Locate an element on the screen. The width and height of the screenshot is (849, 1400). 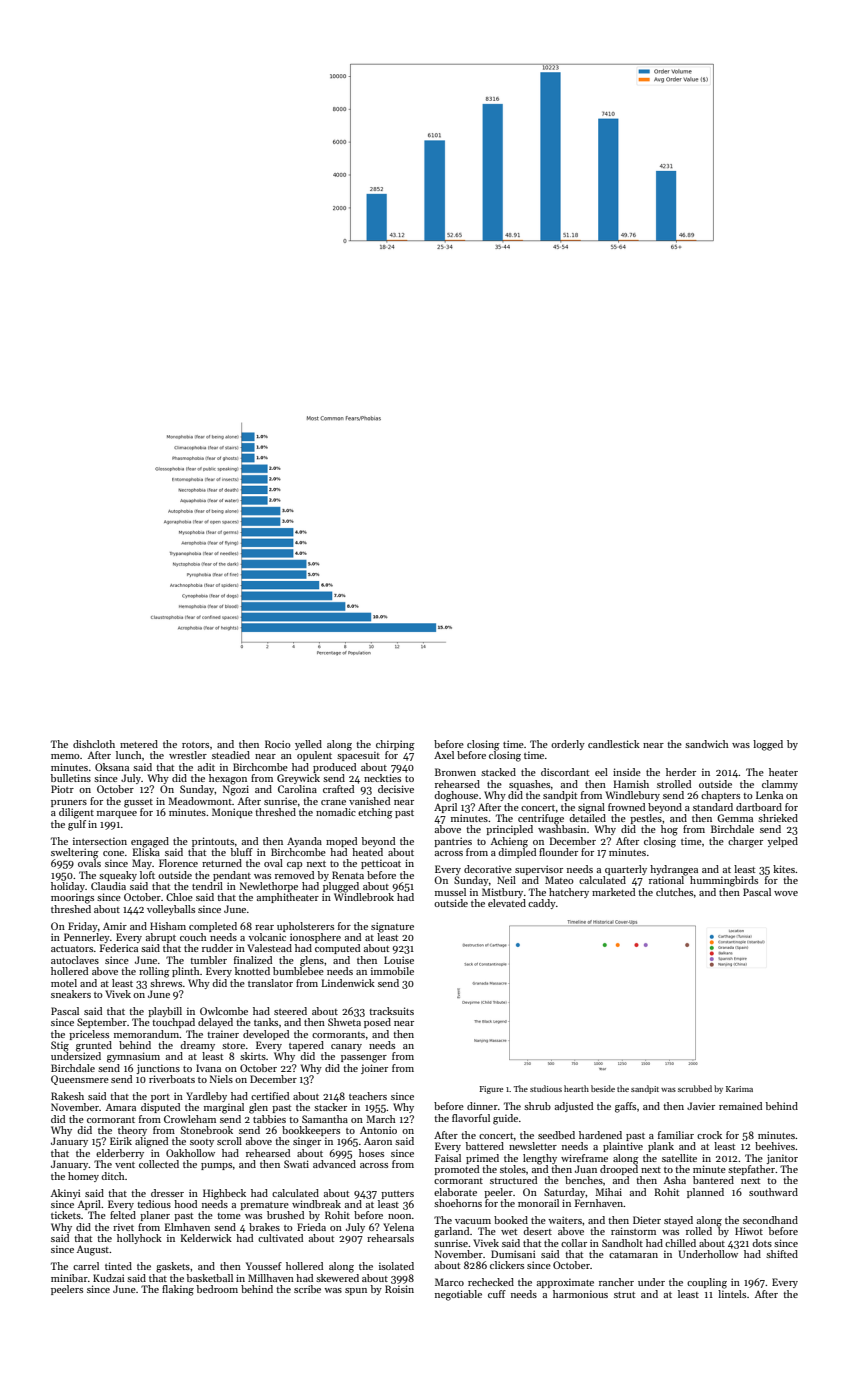
hog is located at coordinates (669, 830).
